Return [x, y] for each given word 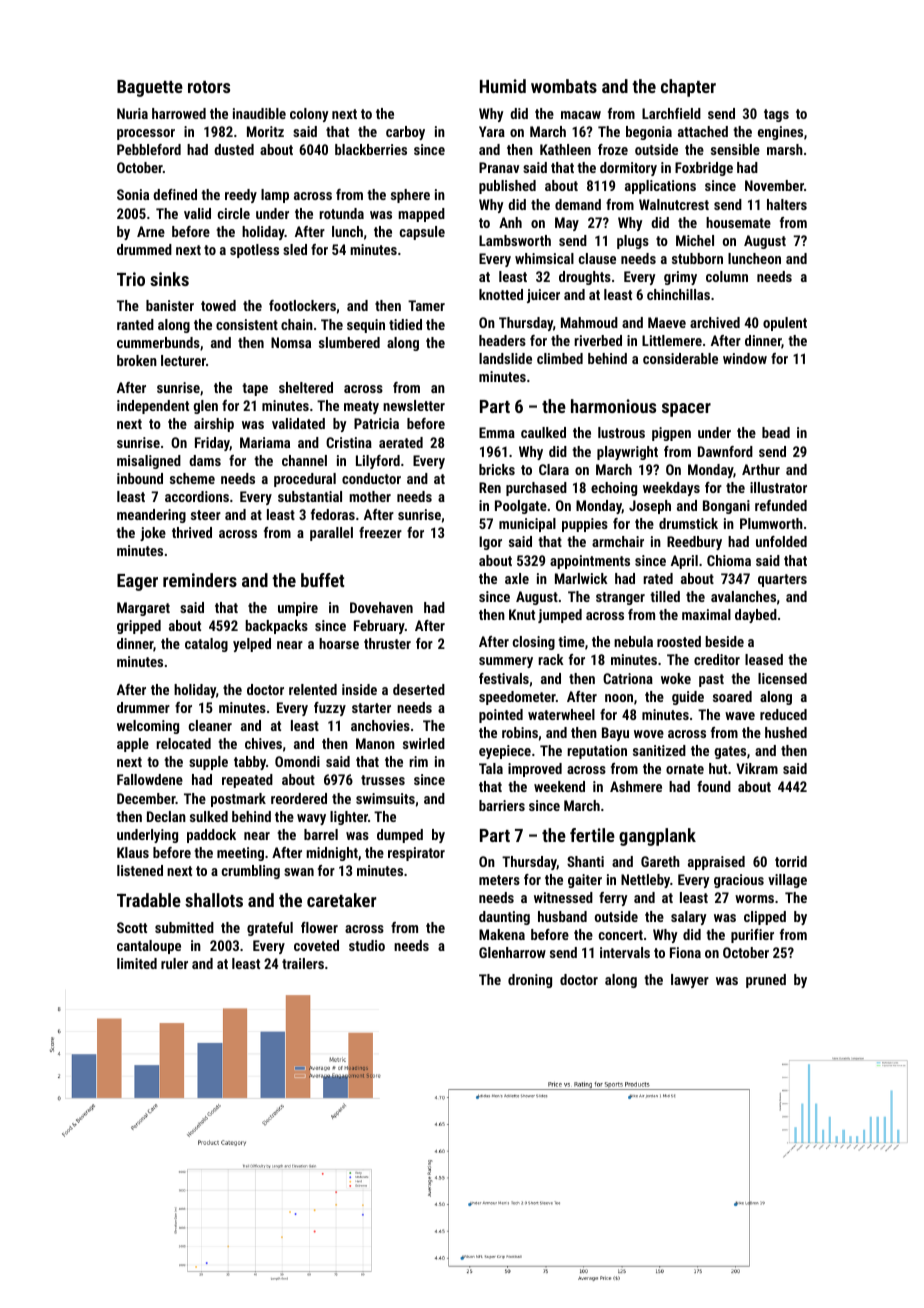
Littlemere [672, 340]
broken [137, 360]
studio [367, 945]
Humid [503, 86]
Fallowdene [150, 779]
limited [137, 963]
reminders [200, 580]
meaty [361, 407]
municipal [527, 525]
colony [309, 115]
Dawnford [725, 451]
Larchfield [671, 113]
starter [371, 708]
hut [718, 768]
